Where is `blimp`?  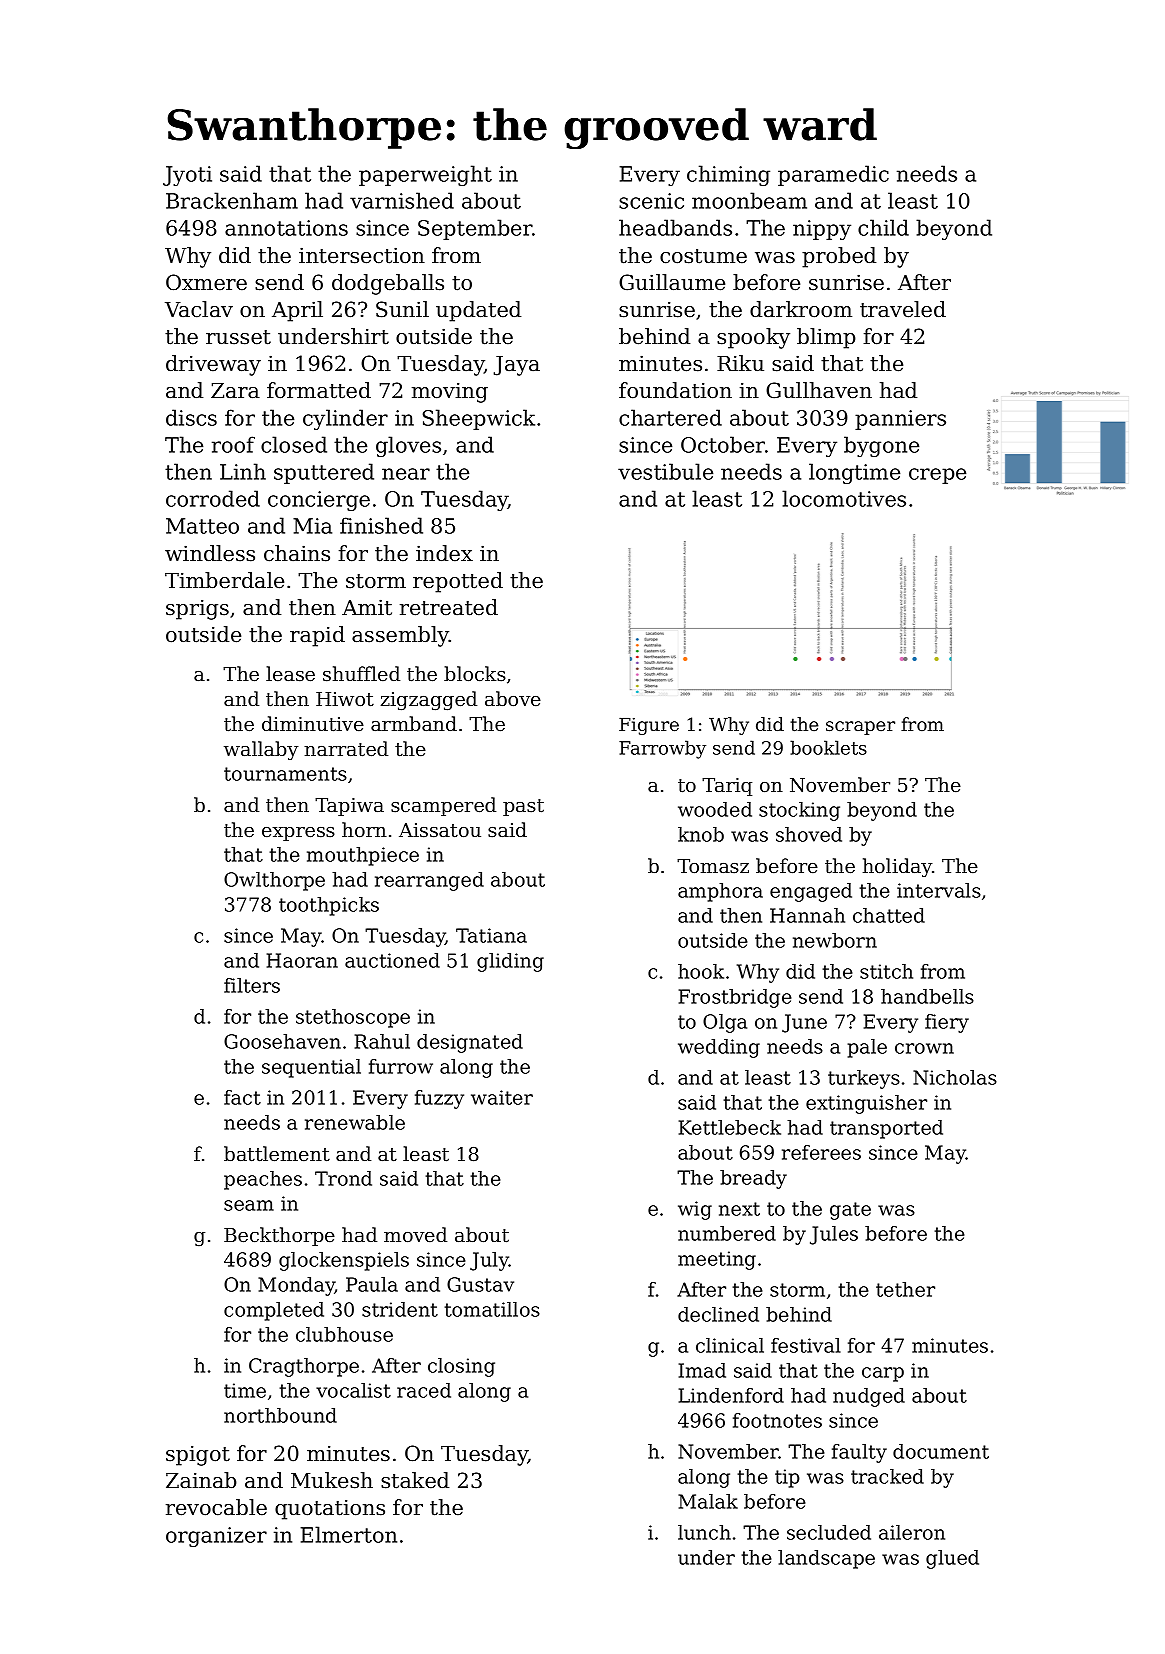 blimp is located at coordinates (826, 338).
